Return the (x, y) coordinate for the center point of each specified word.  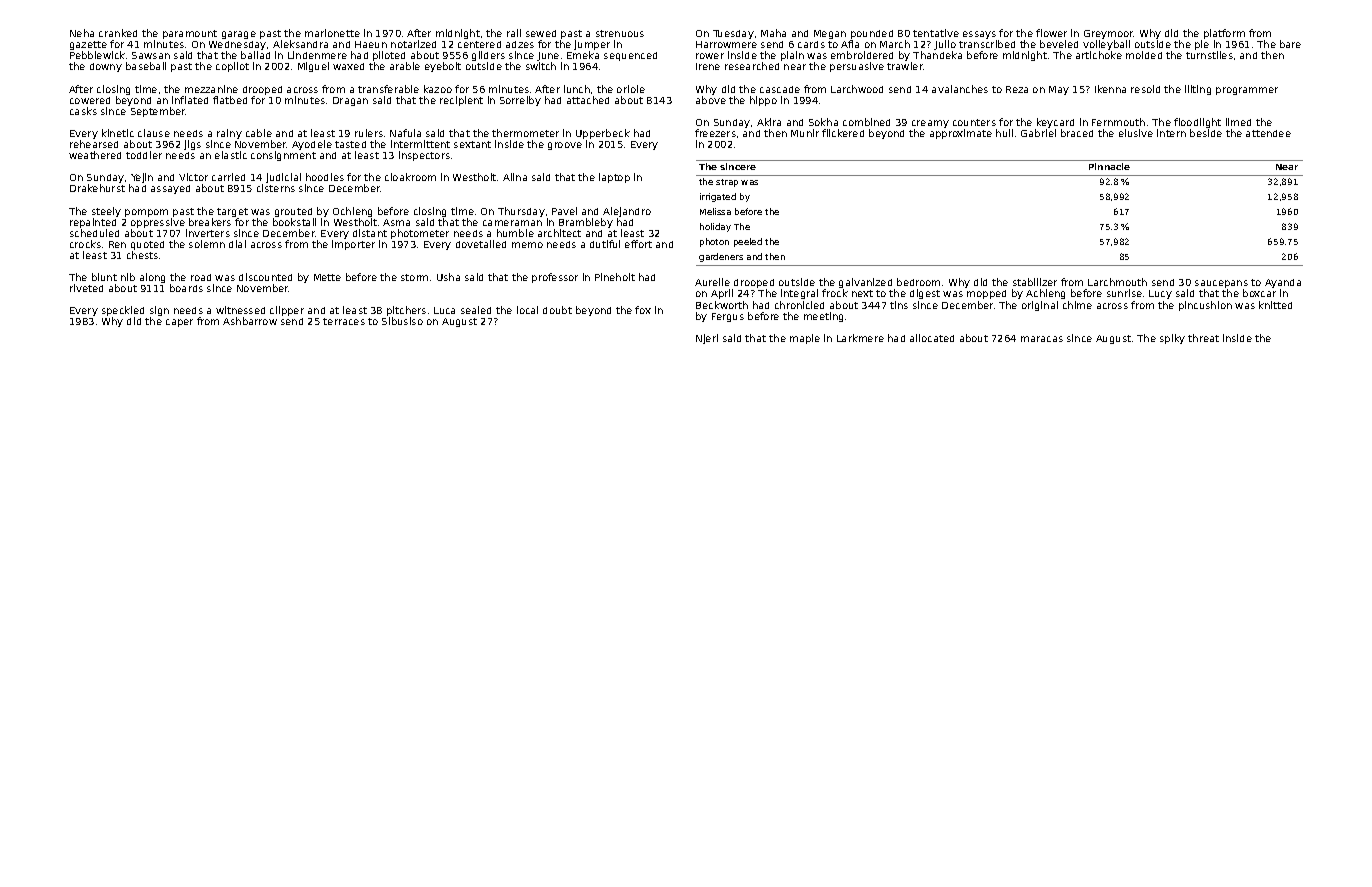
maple (805, 339)
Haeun (371, 44)
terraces (344, 321)
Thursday (521, 212)
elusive (1136, 133)
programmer (1247, 91)
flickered (843, 133)
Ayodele (312, 145)
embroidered (862, 55)
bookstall (294, 222)
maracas (1042, 339)
